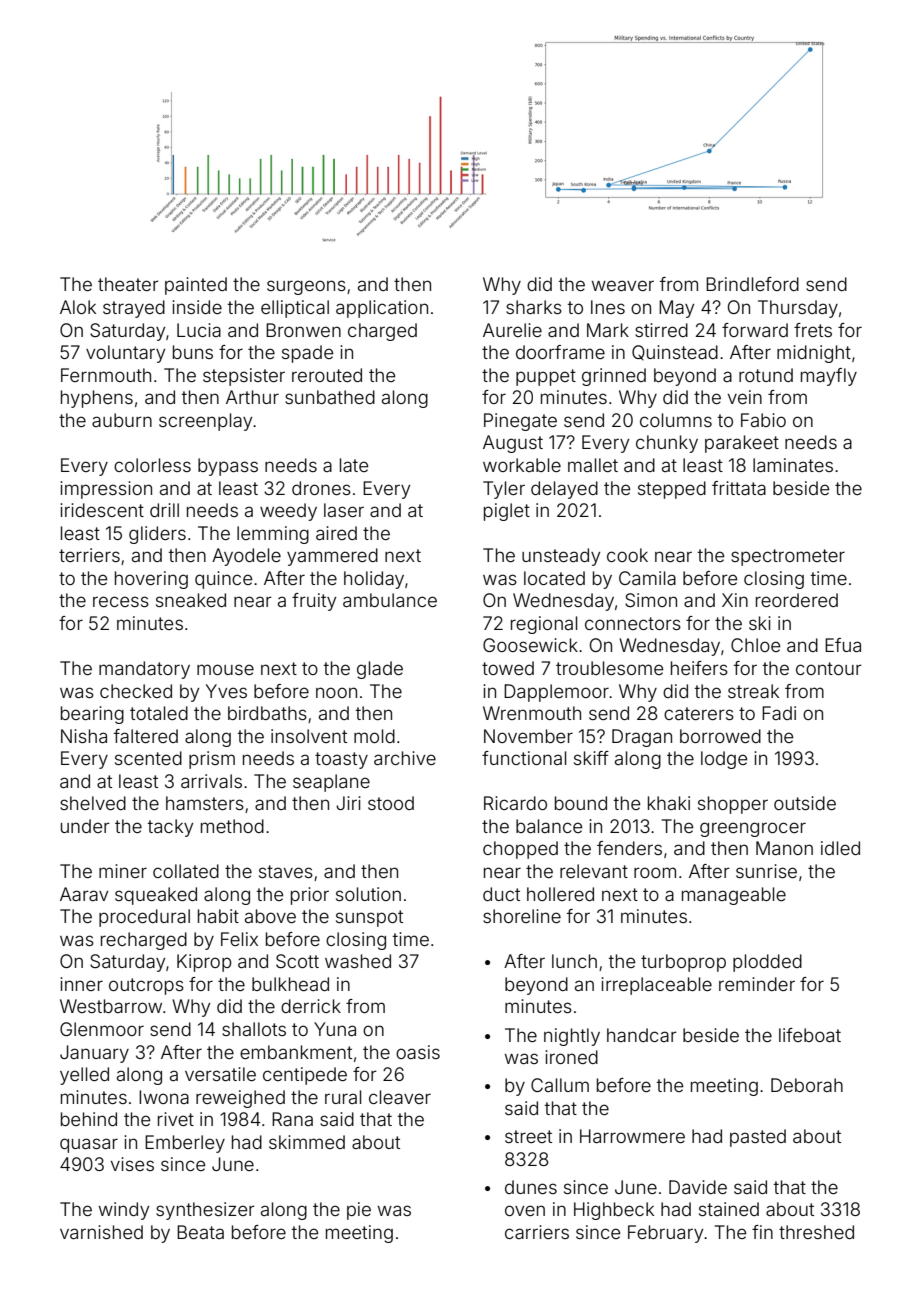 The image size is (924, 1308). I want to click on shelved, so click(93, 803).
